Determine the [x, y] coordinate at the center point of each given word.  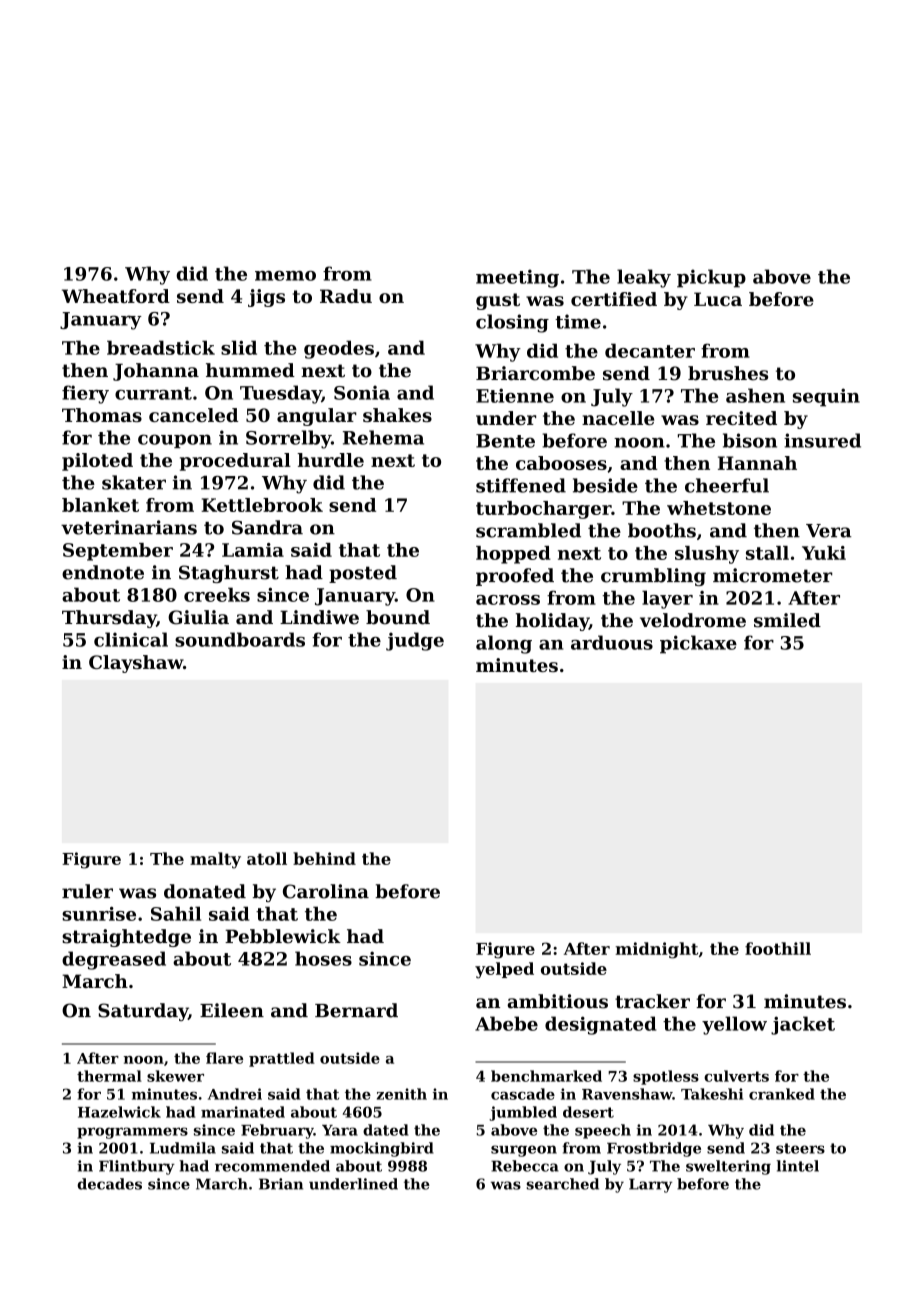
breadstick [161, 347]
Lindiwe [319, 617]
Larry [650, 1185]
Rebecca [525, 1166]
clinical [131, 639]
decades [109, 1184]
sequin [826, 397]
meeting [517, 278]
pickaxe [698, 644]
